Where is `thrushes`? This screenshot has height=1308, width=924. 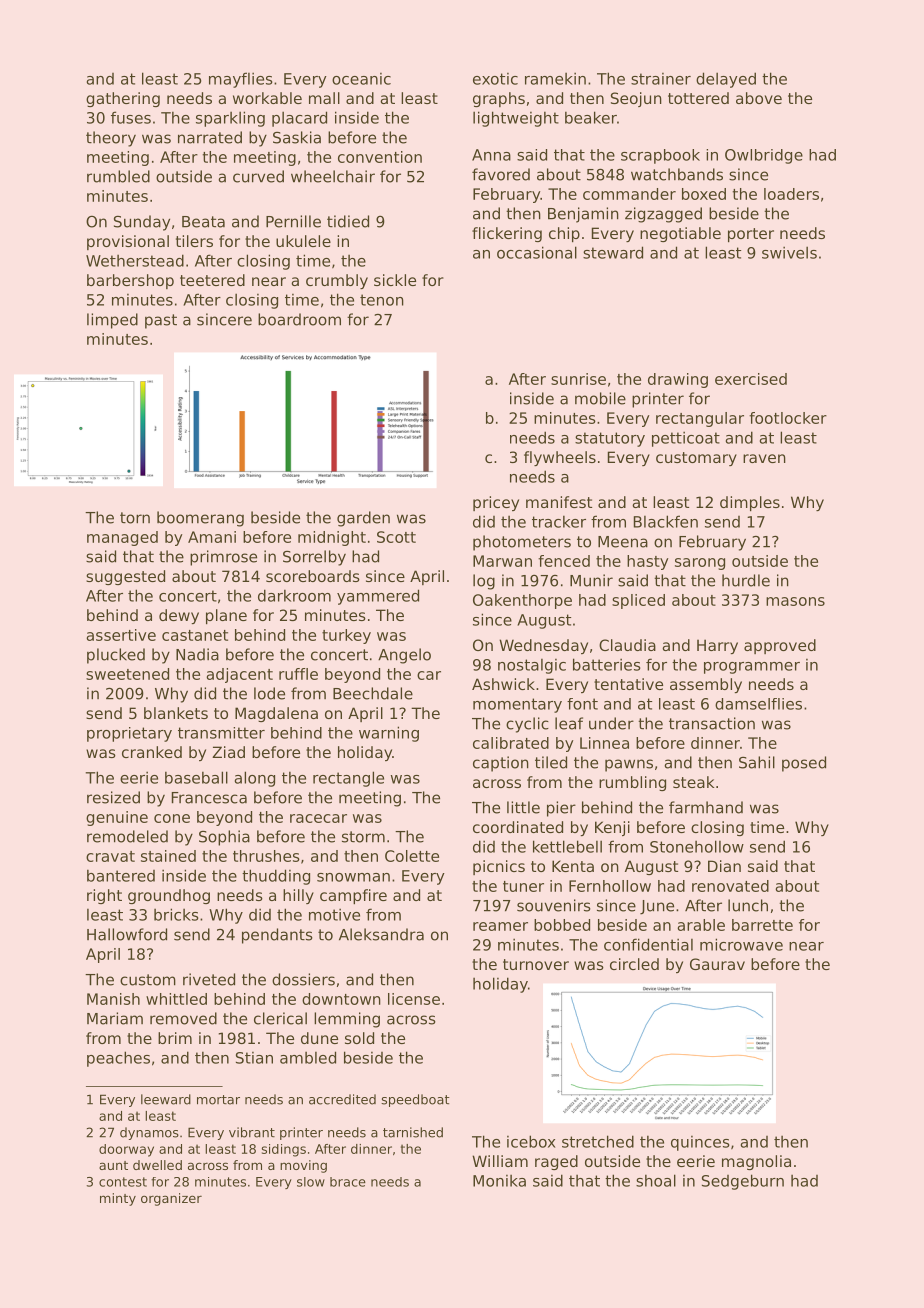 thrushes is located at coordinates (266, 856).
